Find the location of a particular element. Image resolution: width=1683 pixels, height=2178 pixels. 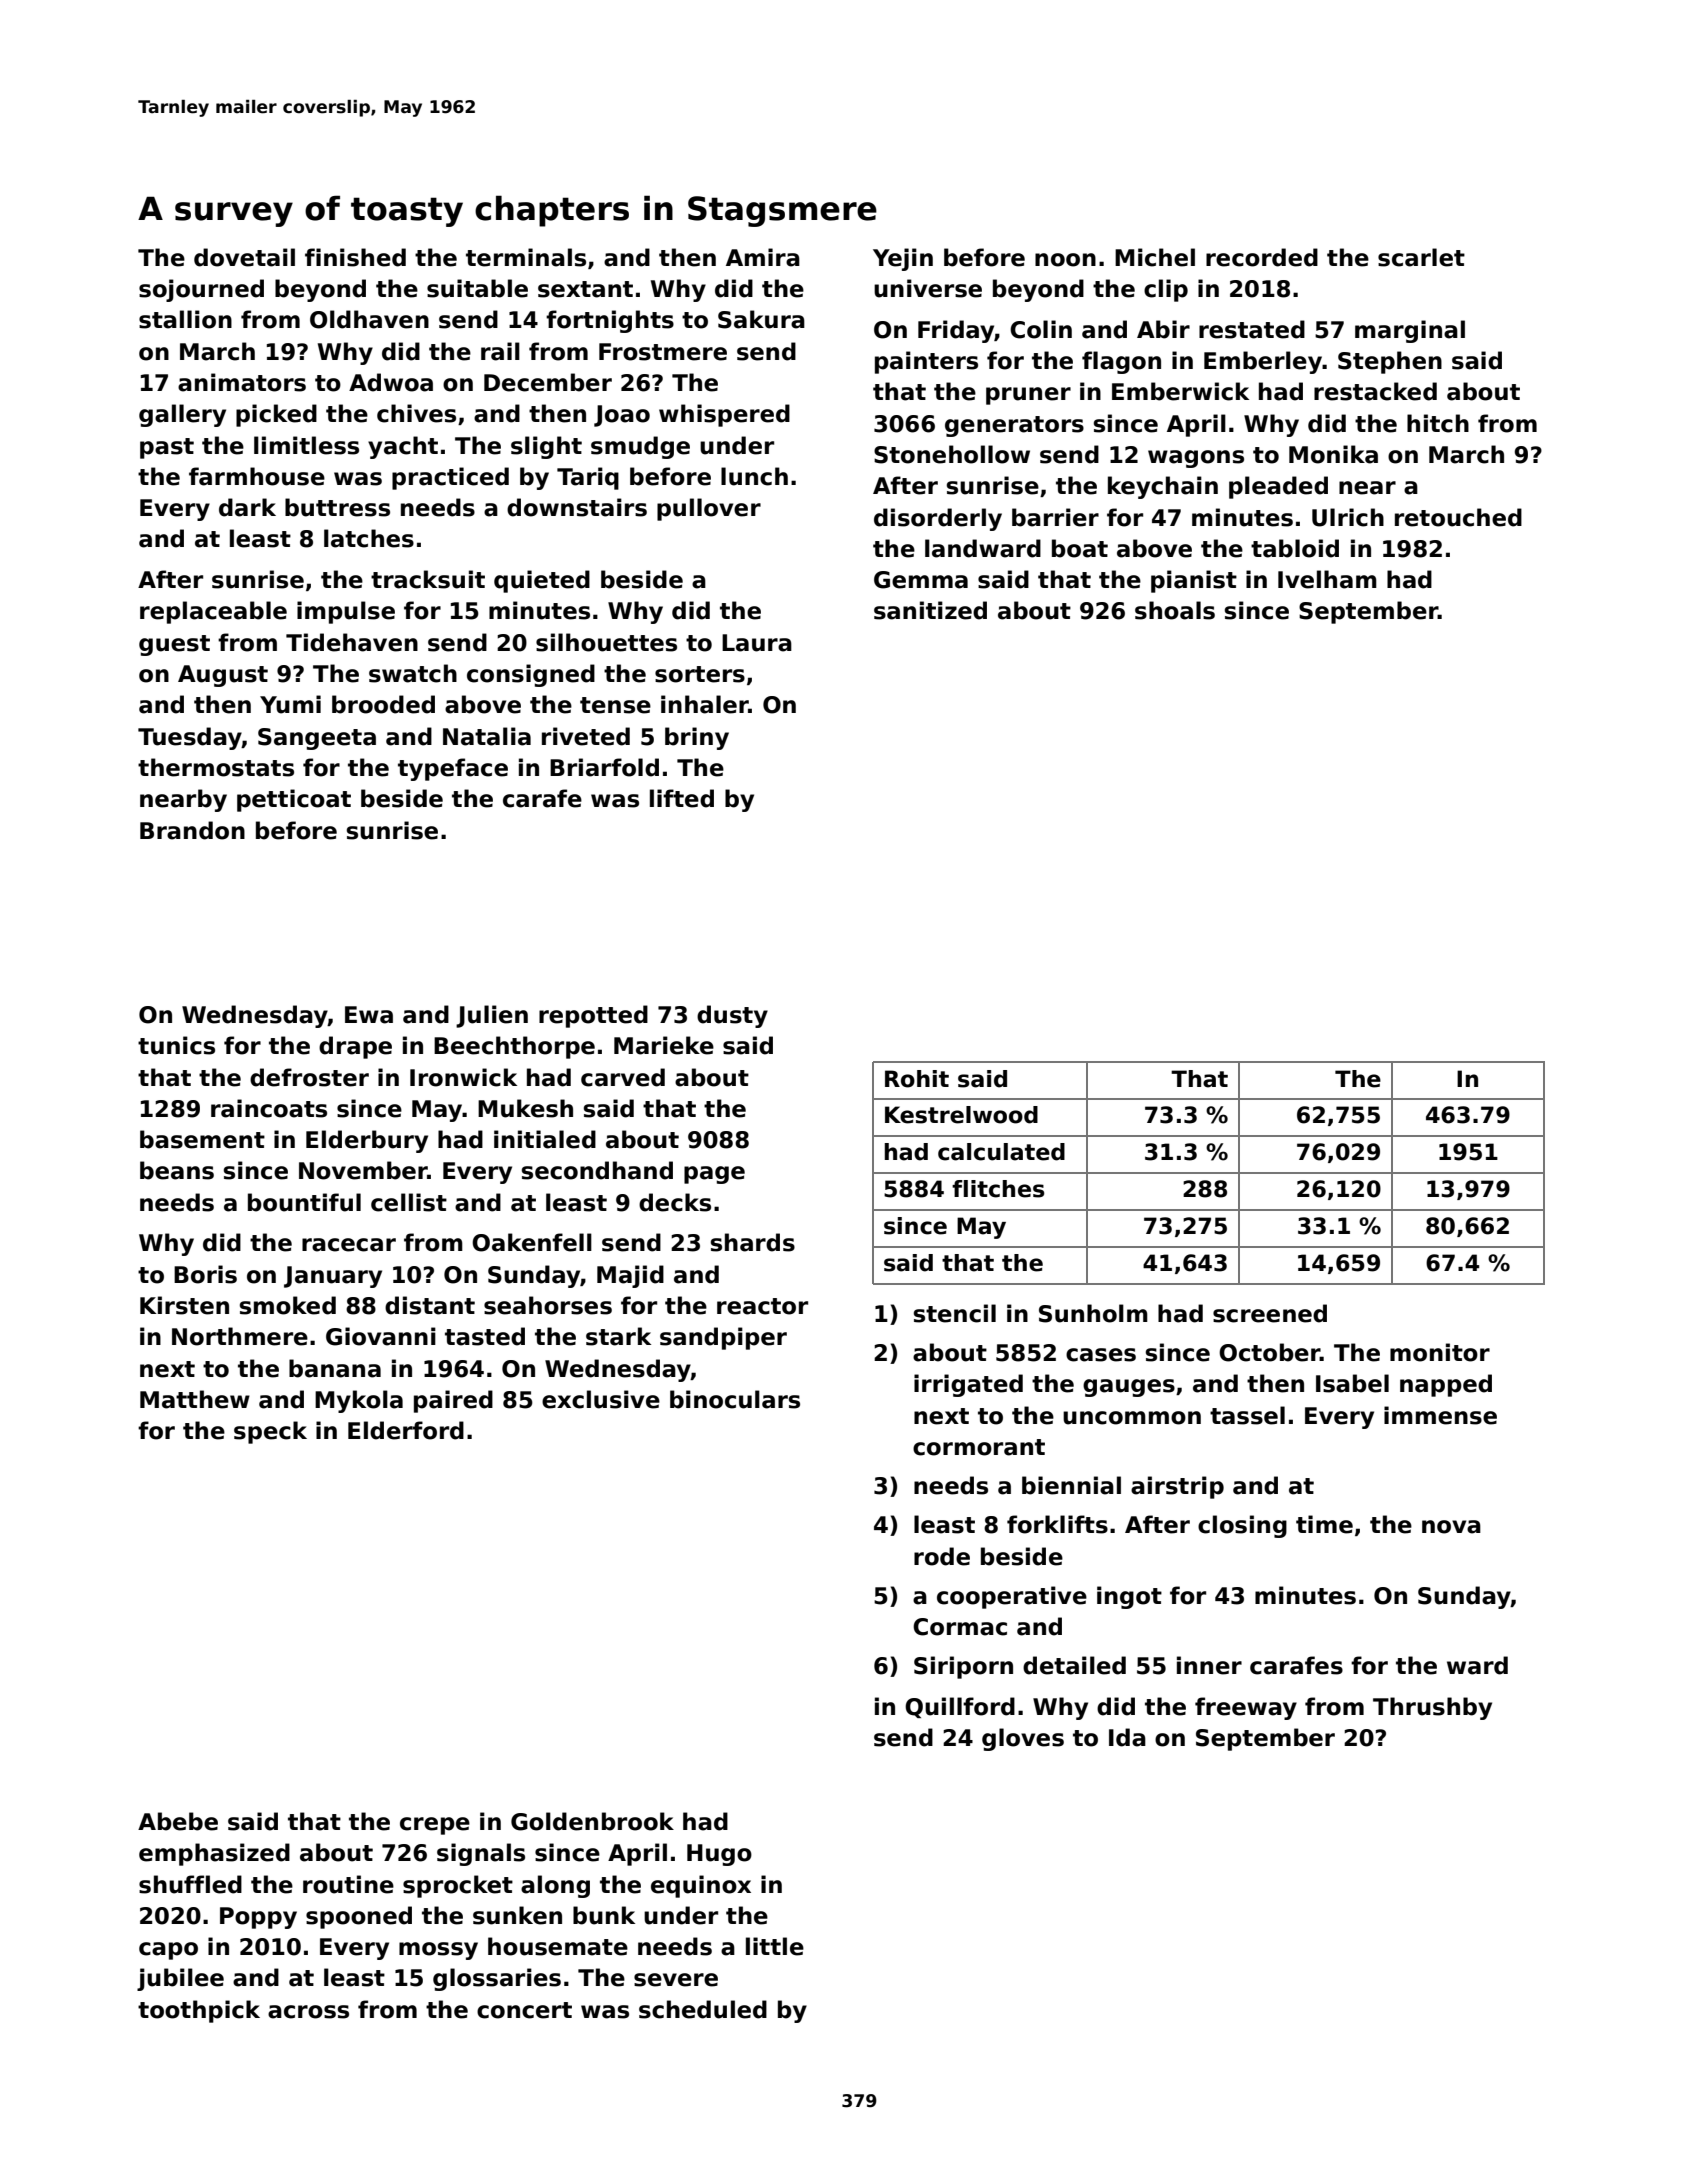

across is located at coordinates (308, 2012).
